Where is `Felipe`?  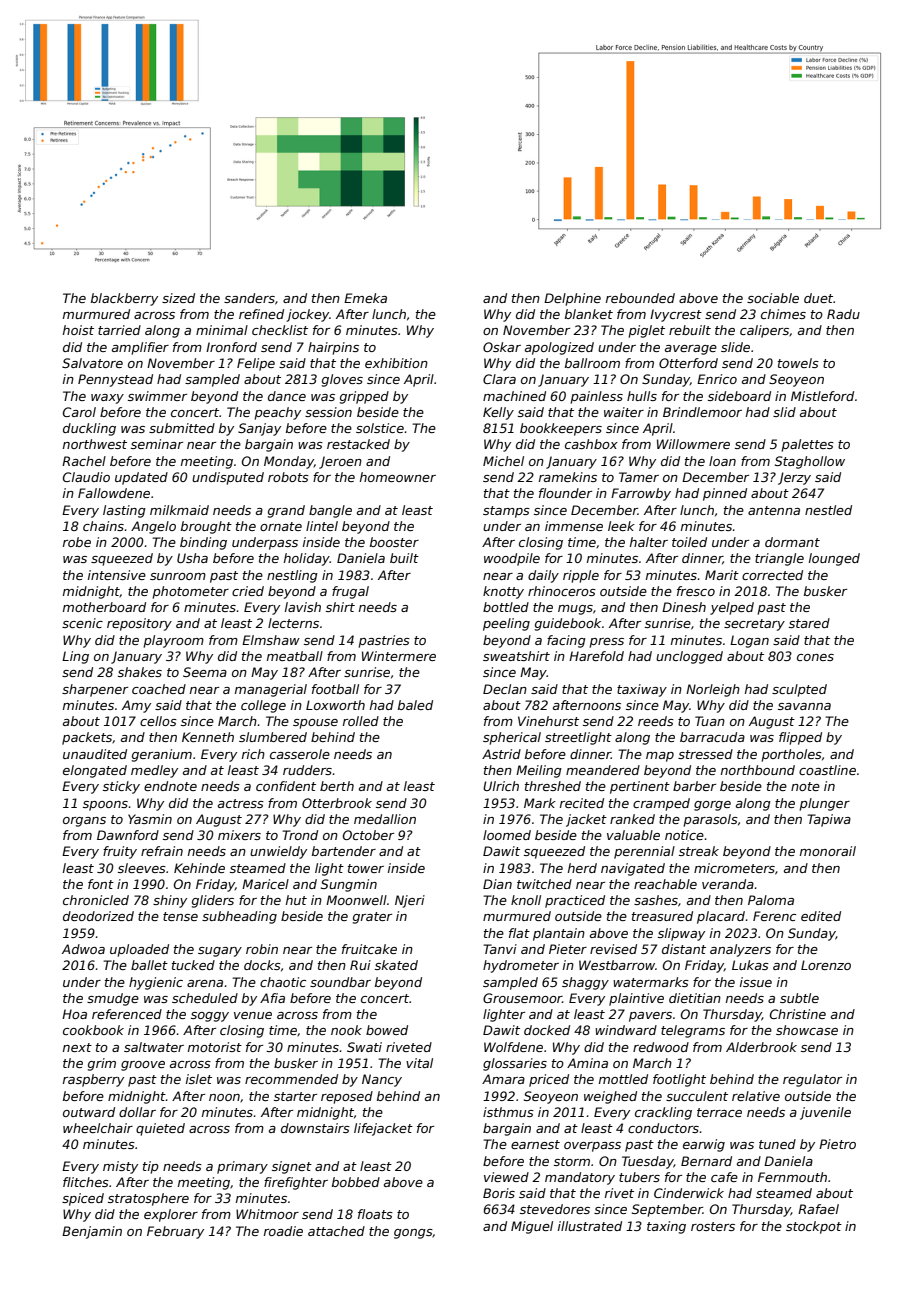 Felipe is located at coordinates (256, 364).
